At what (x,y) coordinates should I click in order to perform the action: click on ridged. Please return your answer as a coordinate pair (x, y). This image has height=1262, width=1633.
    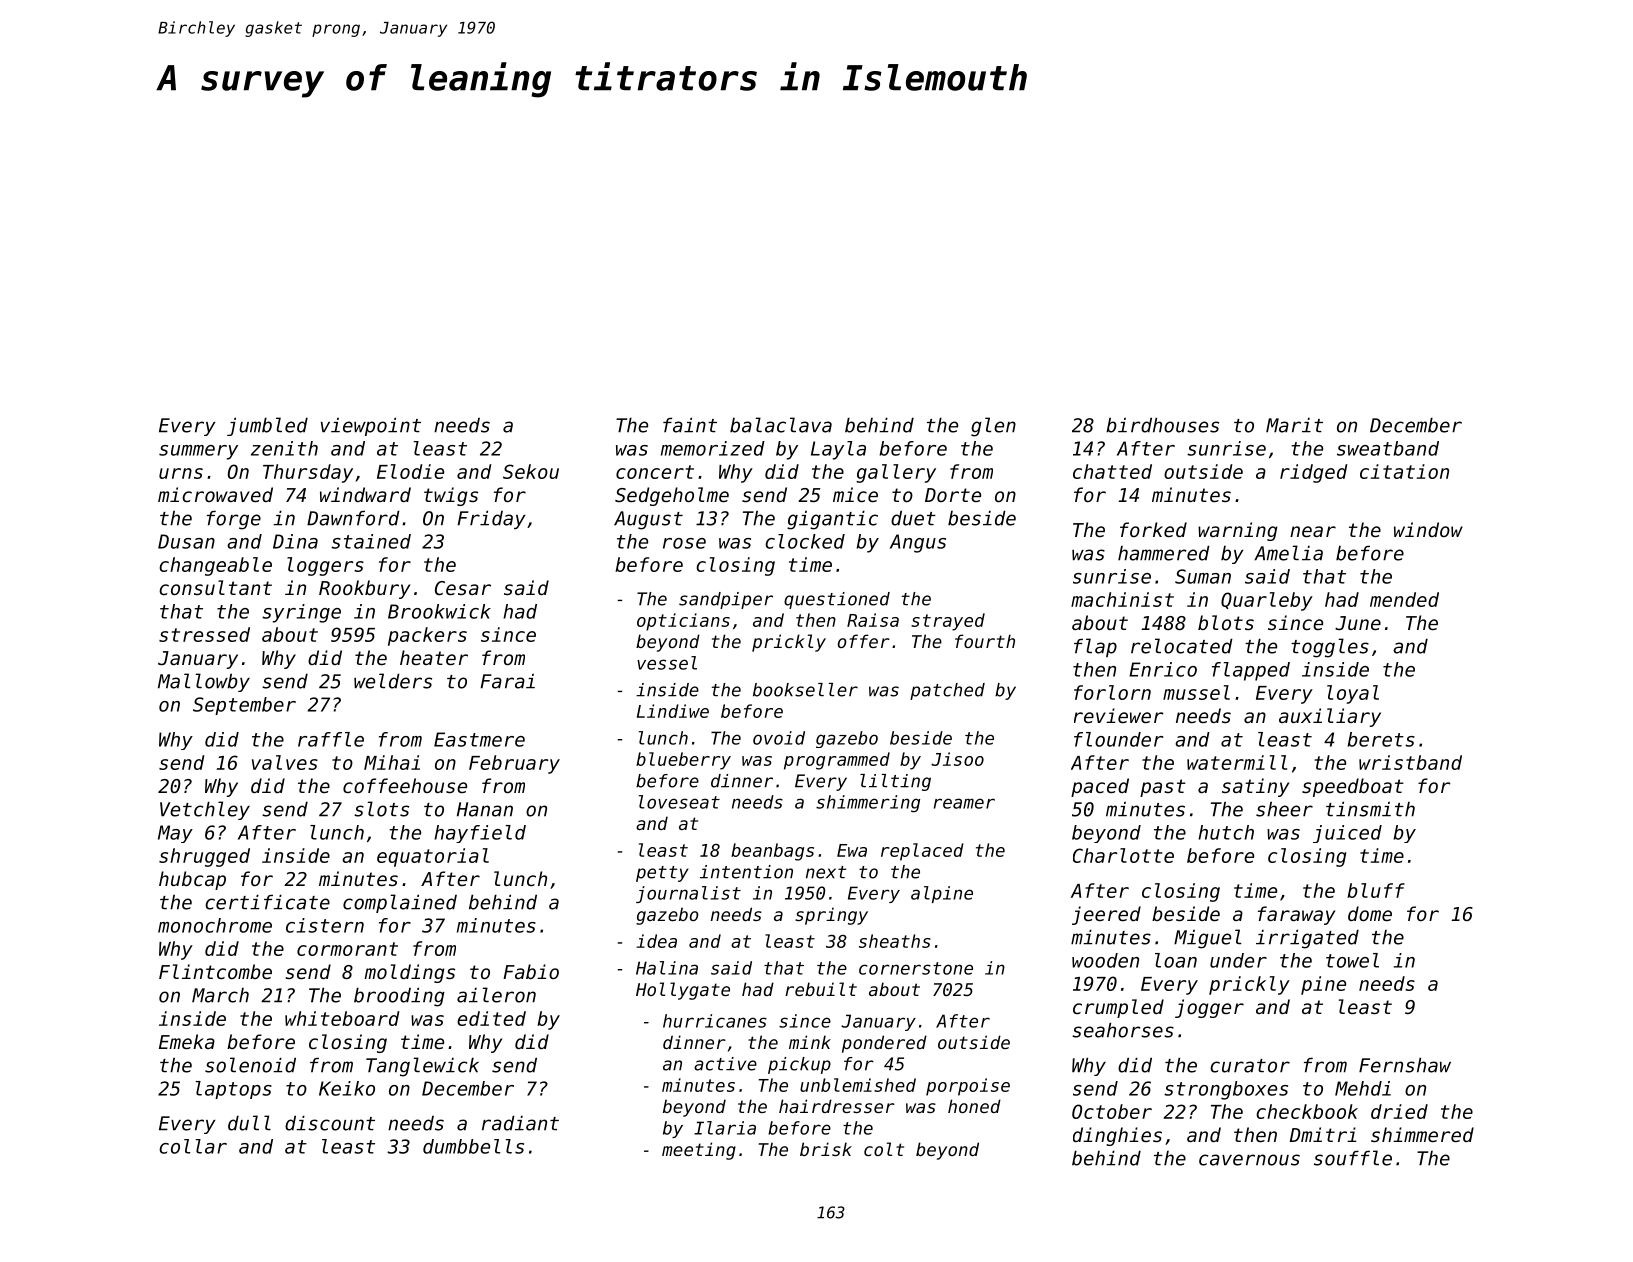
    Looking at the image, I should click on (1314, 473).
